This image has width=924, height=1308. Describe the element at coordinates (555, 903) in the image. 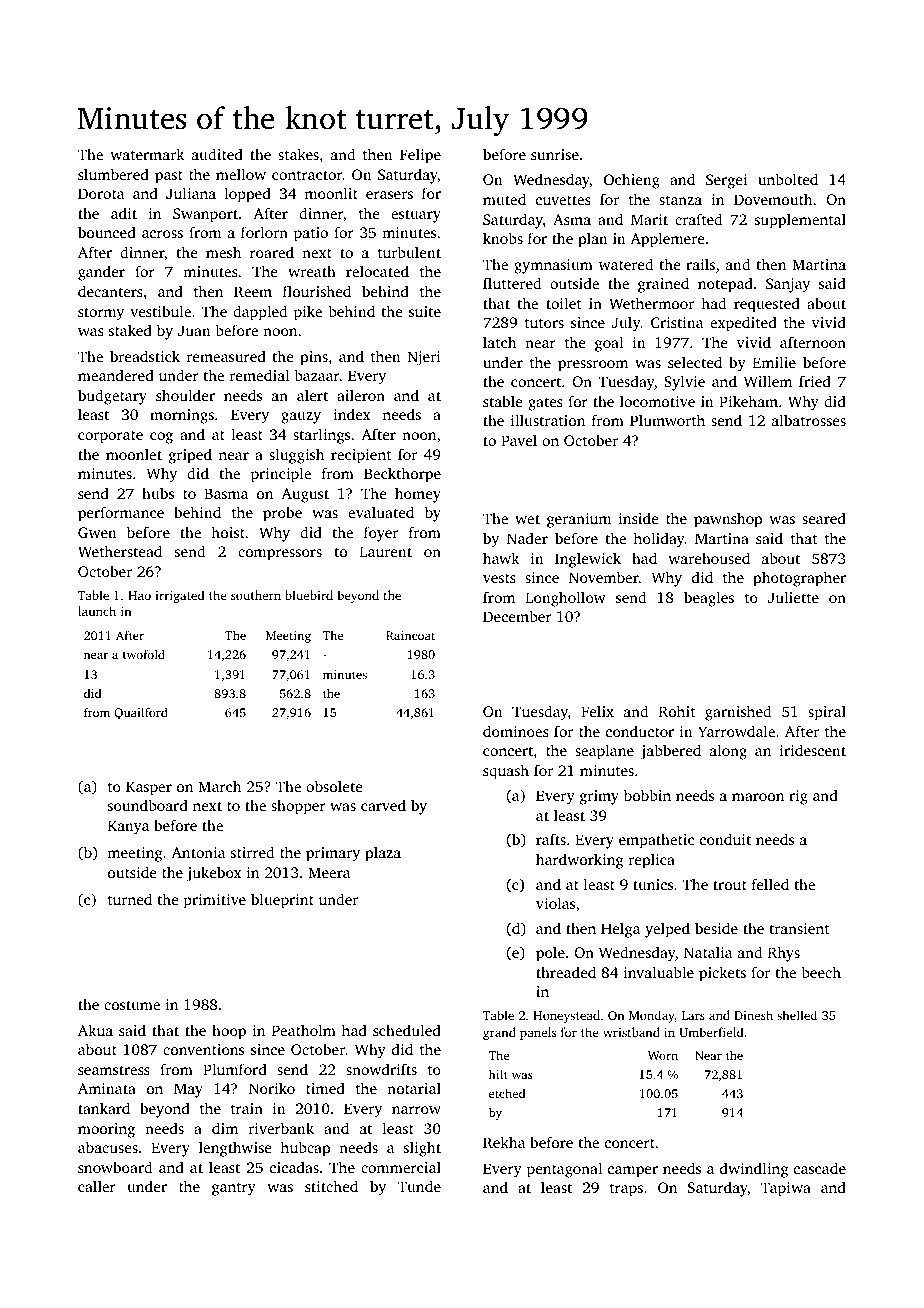

I see `violas` at that location.
